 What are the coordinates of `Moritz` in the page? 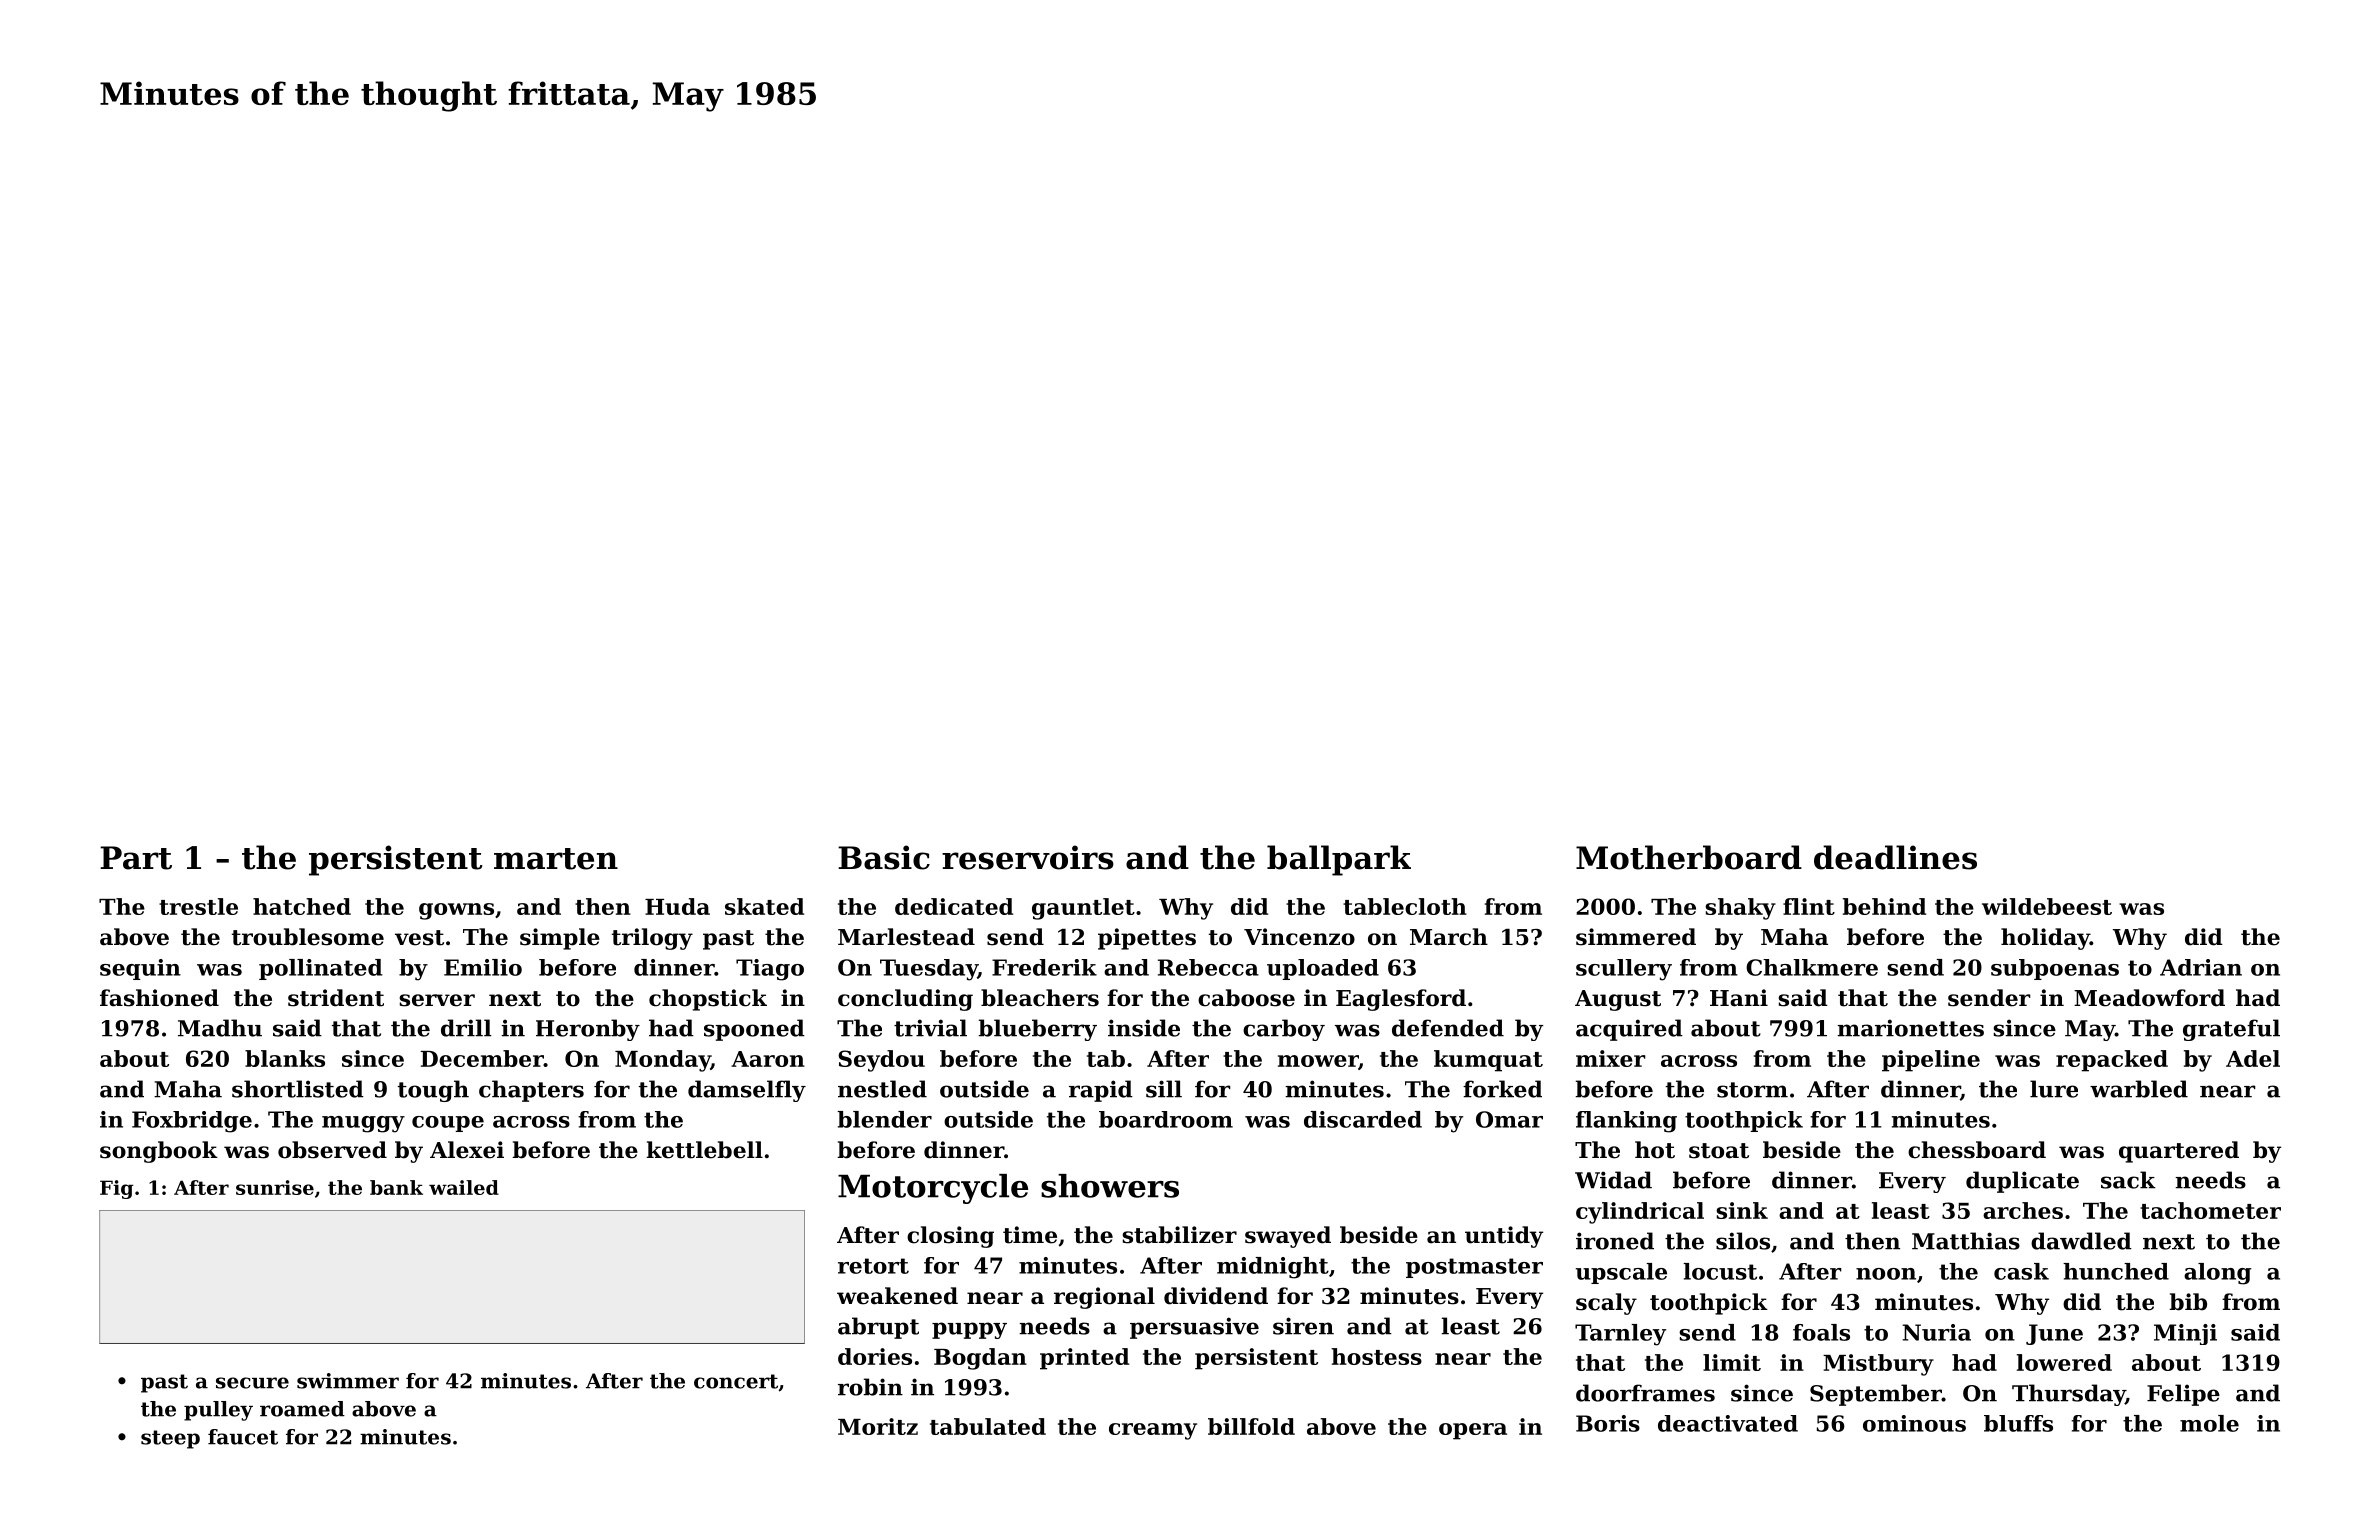 It's located at (878, 1426).
